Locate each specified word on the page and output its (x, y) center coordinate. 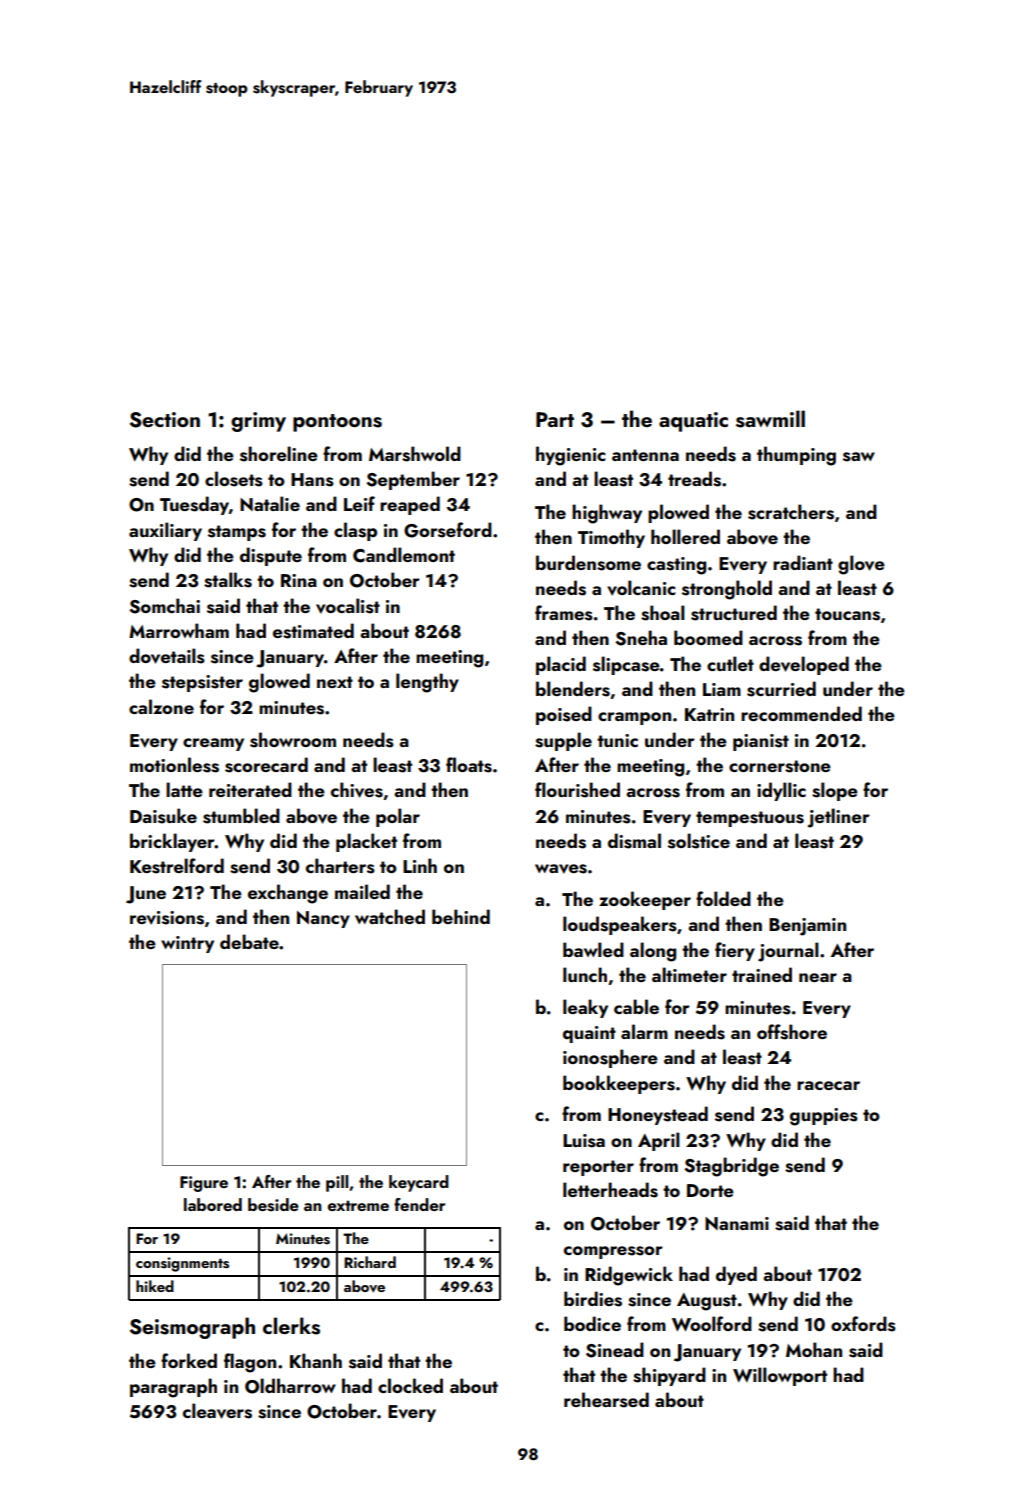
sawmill (770, 419)
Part (555, 419)
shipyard (669, 1376)
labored (213, 1204)
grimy (258, 422)
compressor (613, 1252)
